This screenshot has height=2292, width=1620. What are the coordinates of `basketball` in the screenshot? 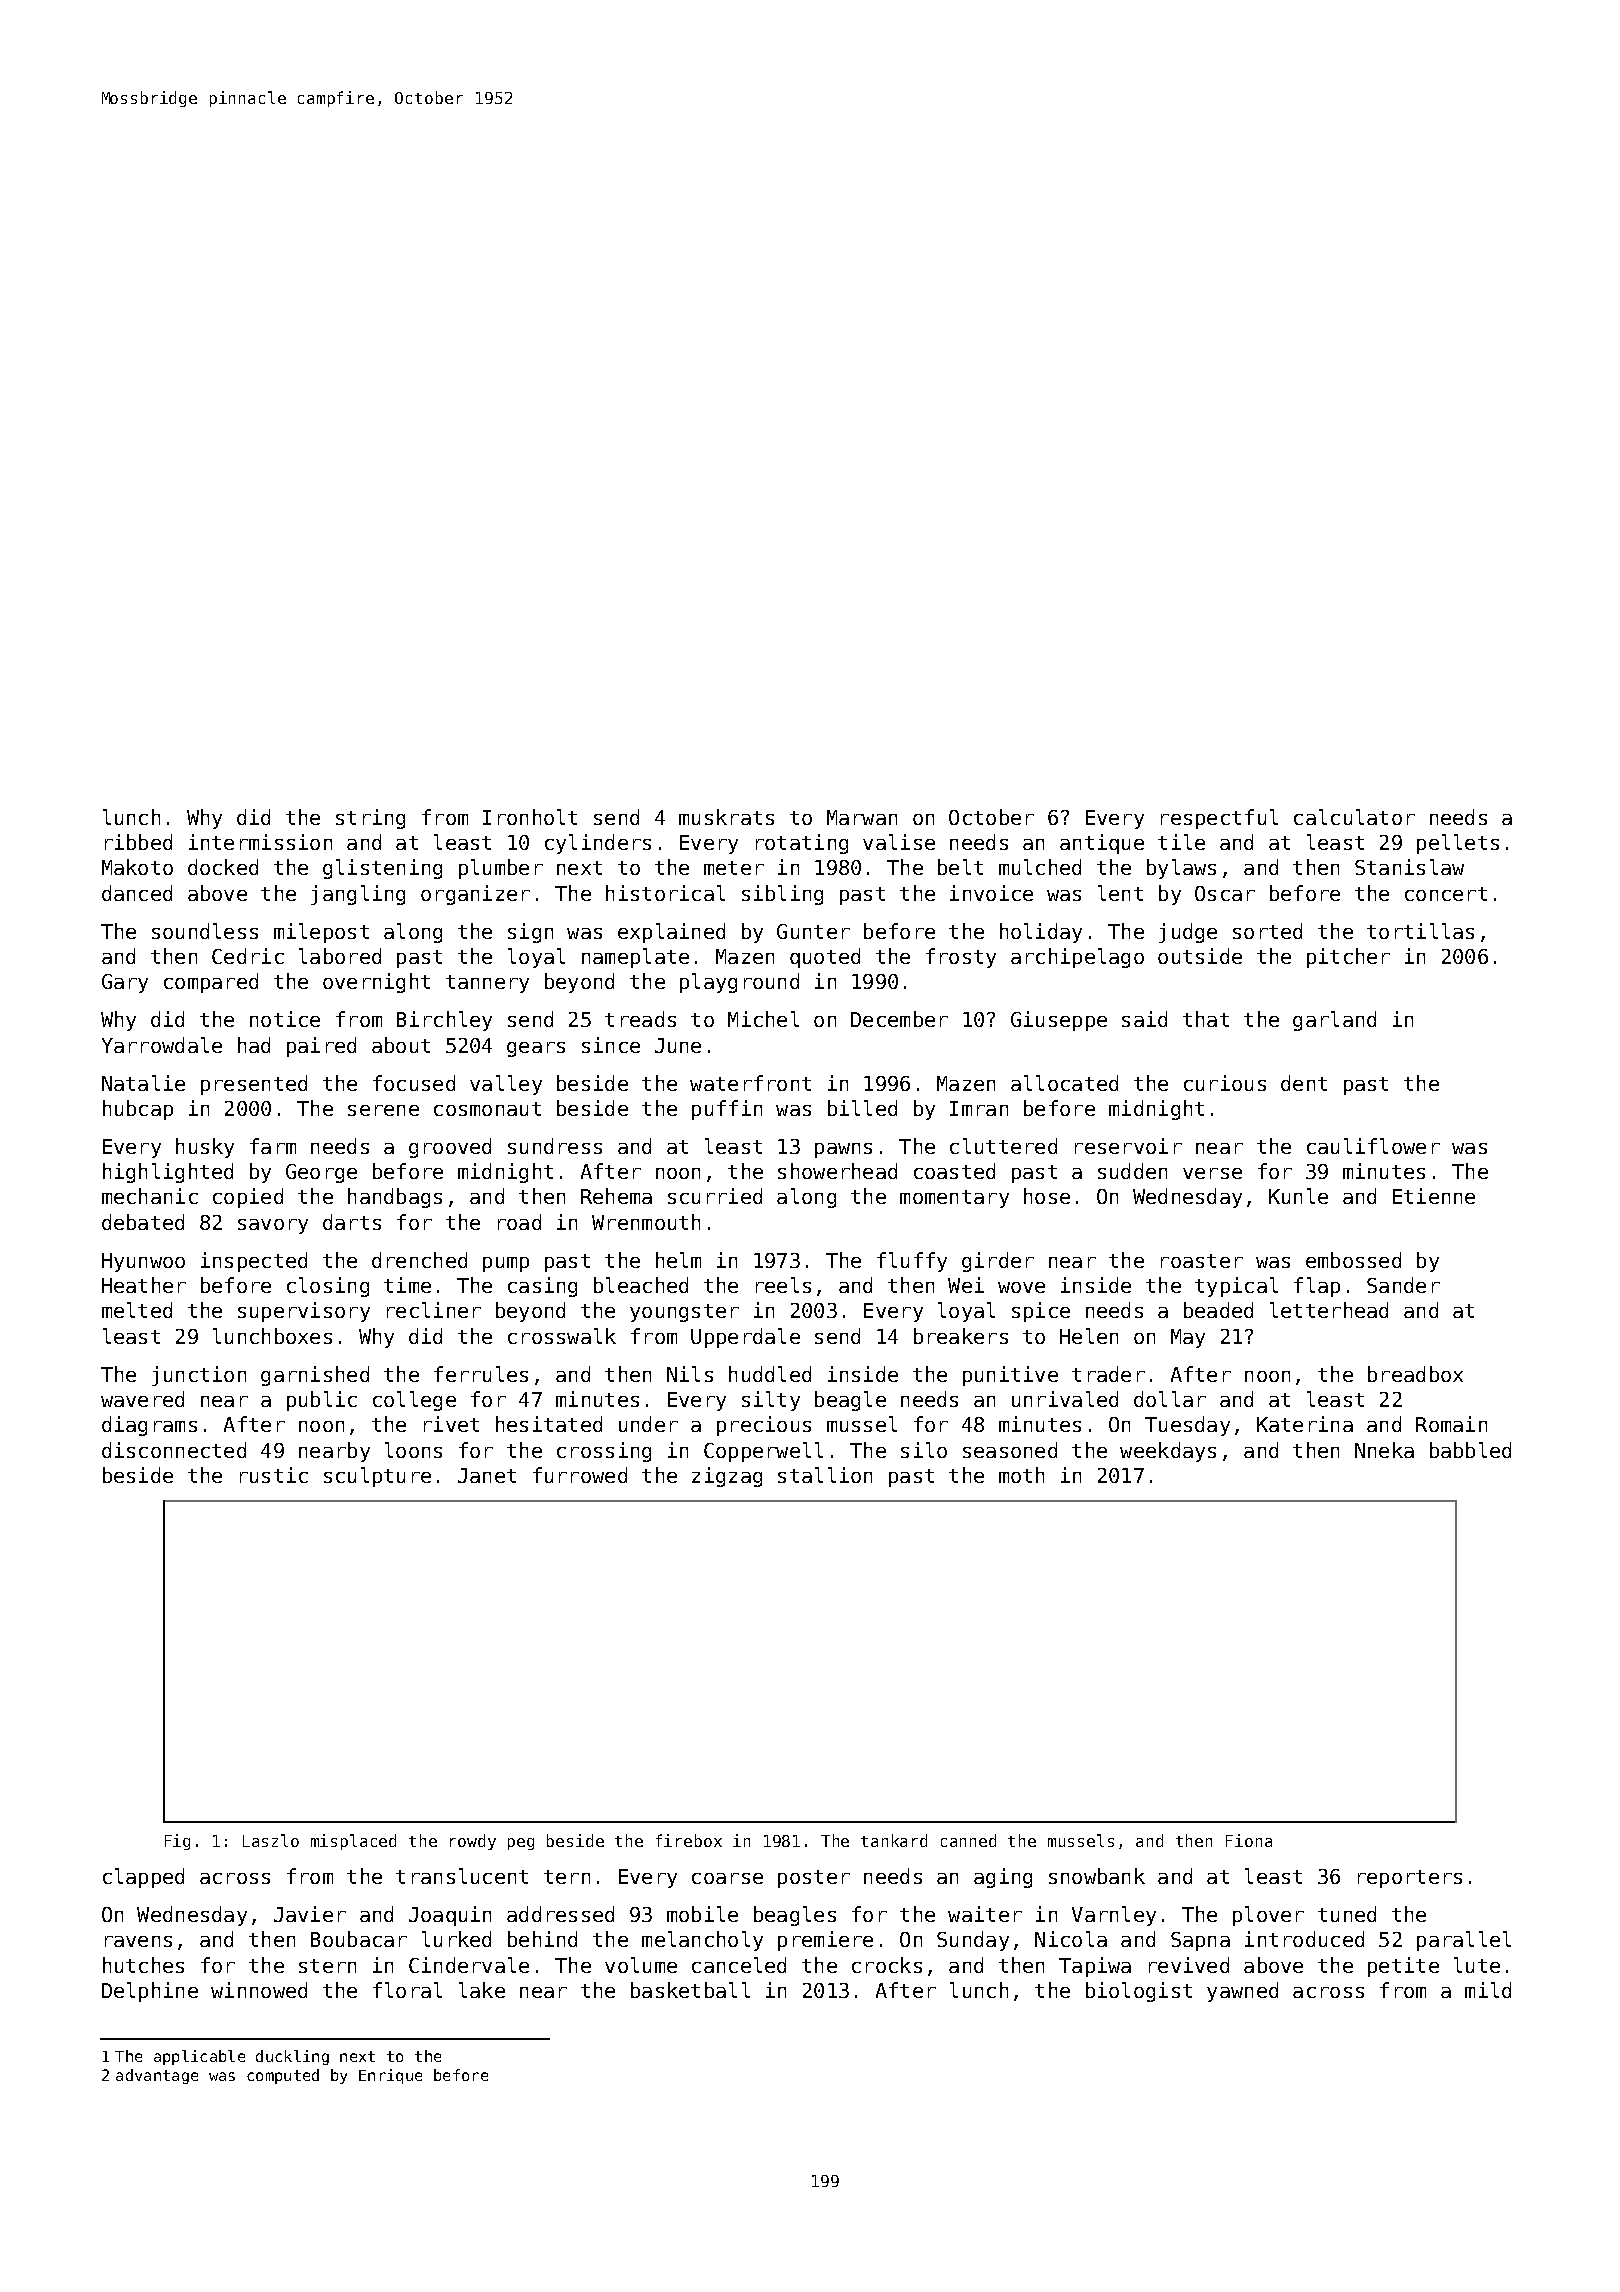 It's located at (690, 1990).
